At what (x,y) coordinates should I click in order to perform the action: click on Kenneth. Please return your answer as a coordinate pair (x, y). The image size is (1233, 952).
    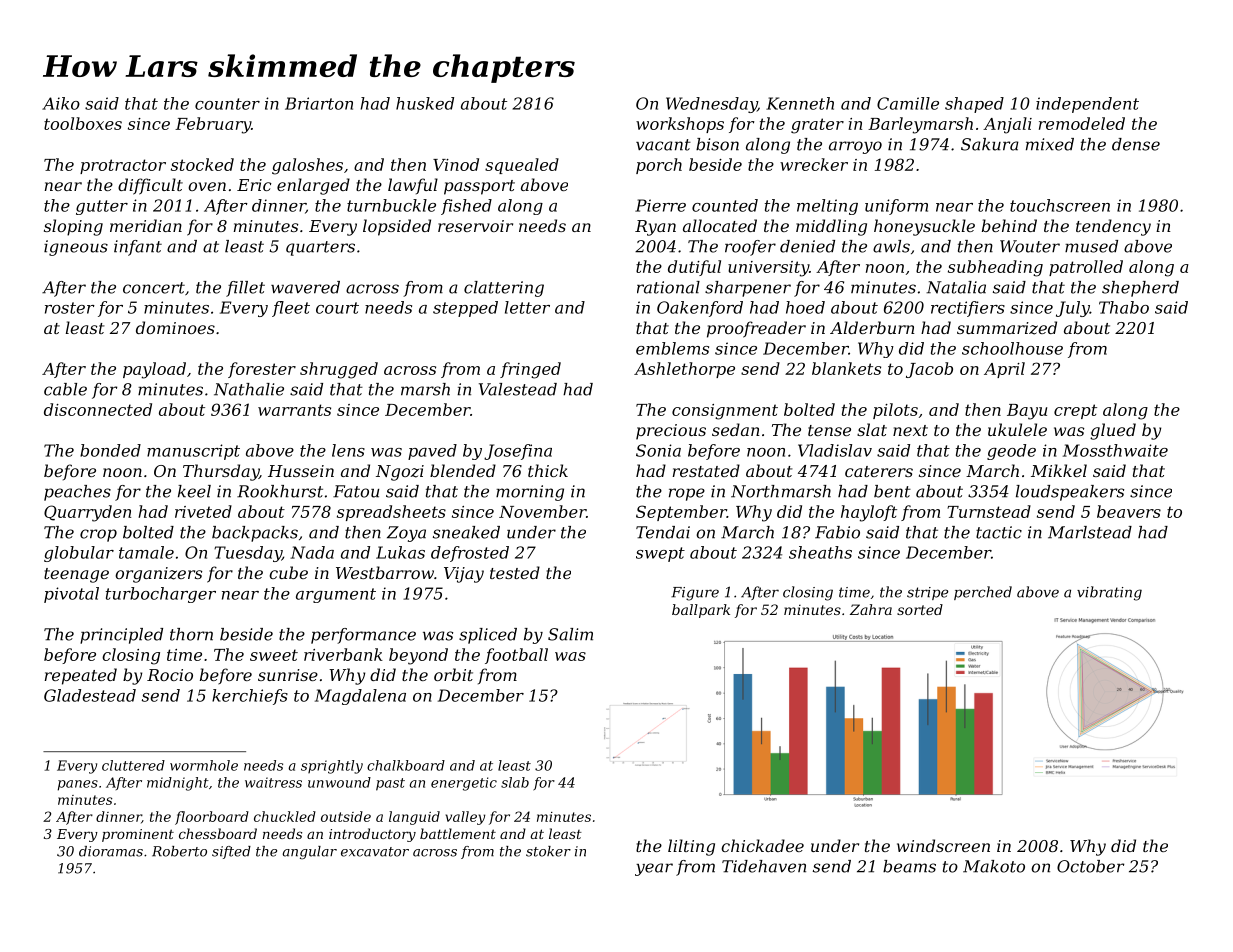
    Looking at the image, I should click on (800, 103).
